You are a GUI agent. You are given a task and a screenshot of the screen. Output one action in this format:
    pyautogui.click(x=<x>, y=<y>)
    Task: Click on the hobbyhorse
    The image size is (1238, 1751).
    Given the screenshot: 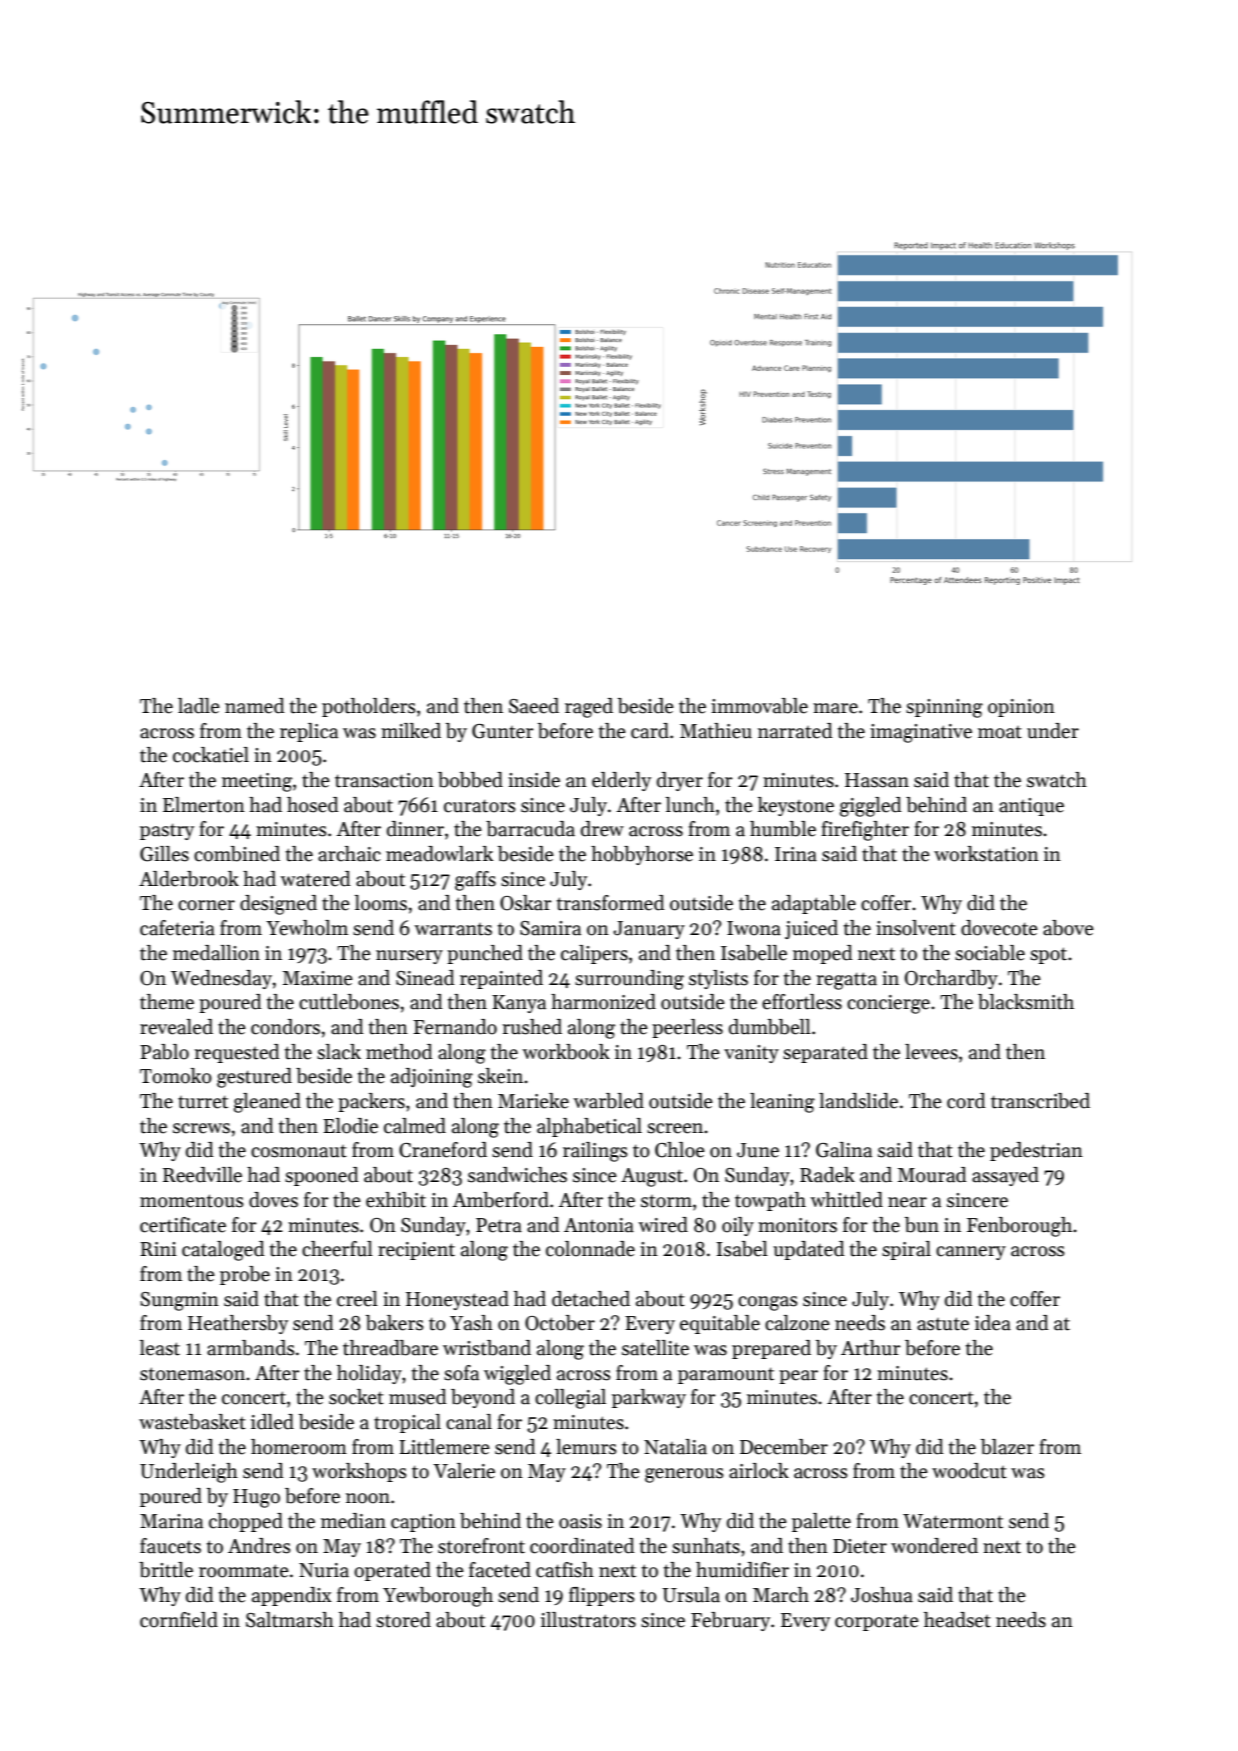 What is the action you would take?
    pyautogui.click(x=642, y=855)
